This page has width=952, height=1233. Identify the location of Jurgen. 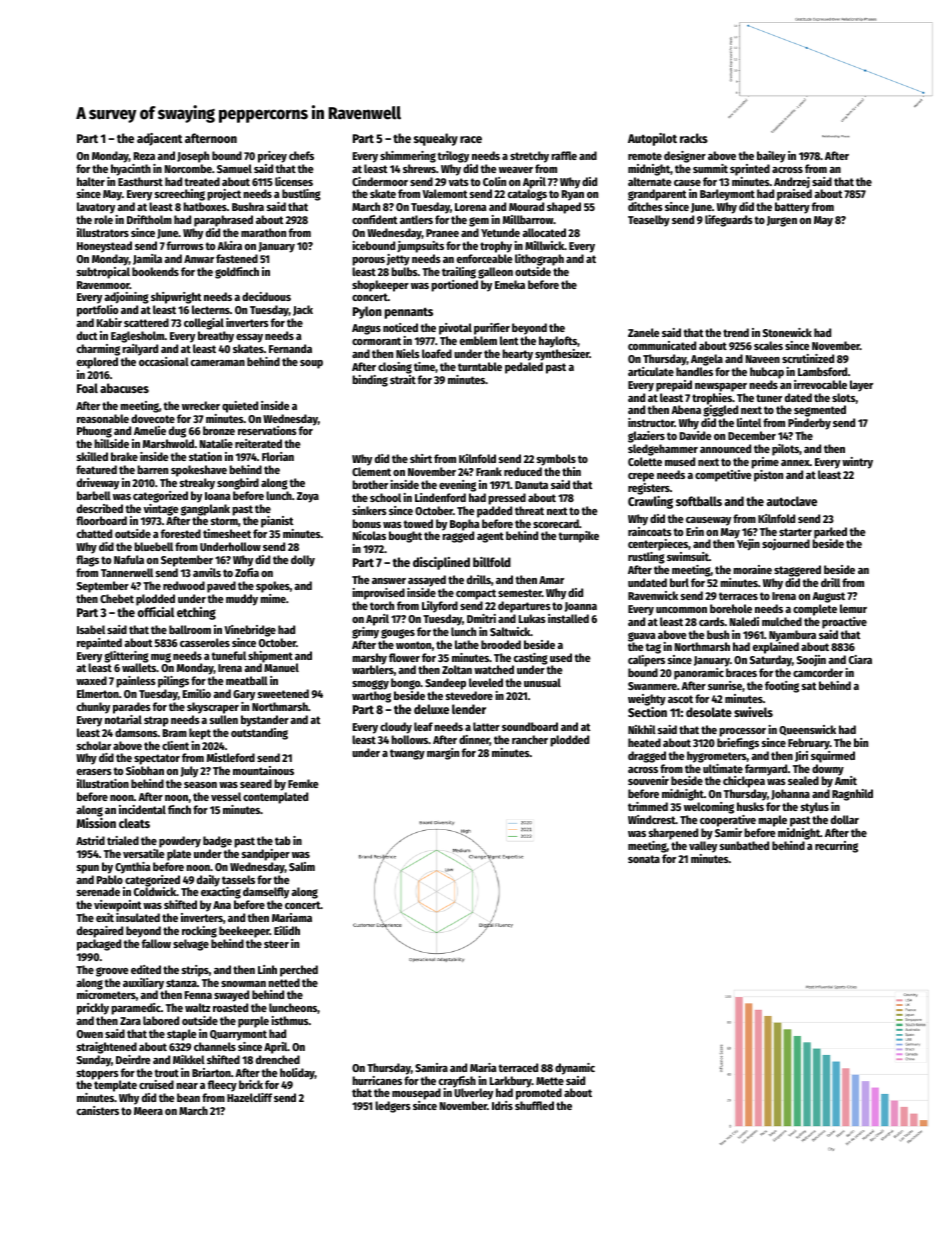
(782, 221).
